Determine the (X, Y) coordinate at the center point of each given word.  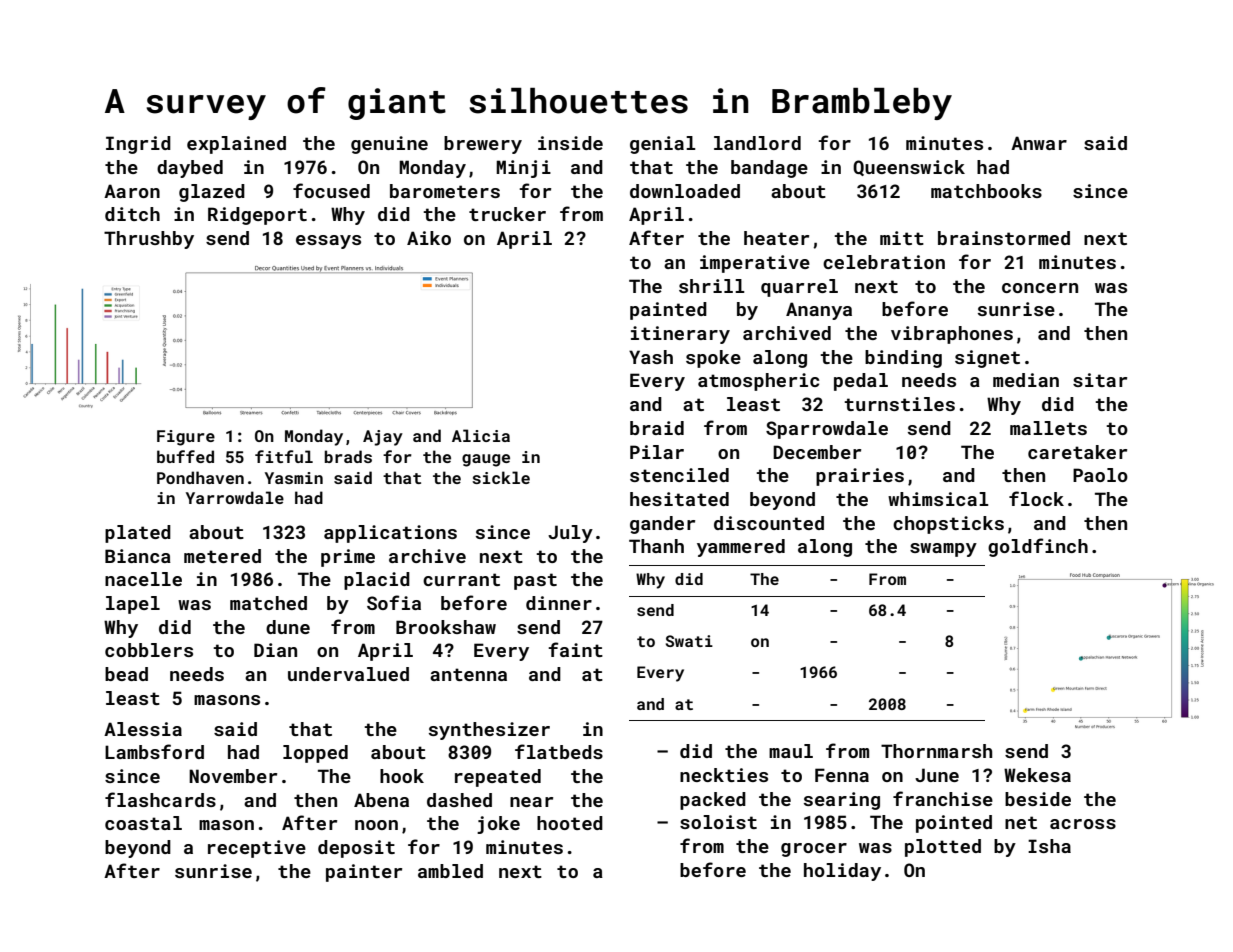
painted (668, 311)
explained (236, 145)
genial (663, 145)
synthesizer (489, 731)
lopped (315, 754)
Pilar (657, 452)
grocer (814, 850)
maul (791, 751)
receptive (257, 849)
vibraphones (952, 335)
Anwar (1039, 143)
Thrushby (149, 240)
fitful (284, 456)
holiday (842, 872)
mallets (1048, 428)
